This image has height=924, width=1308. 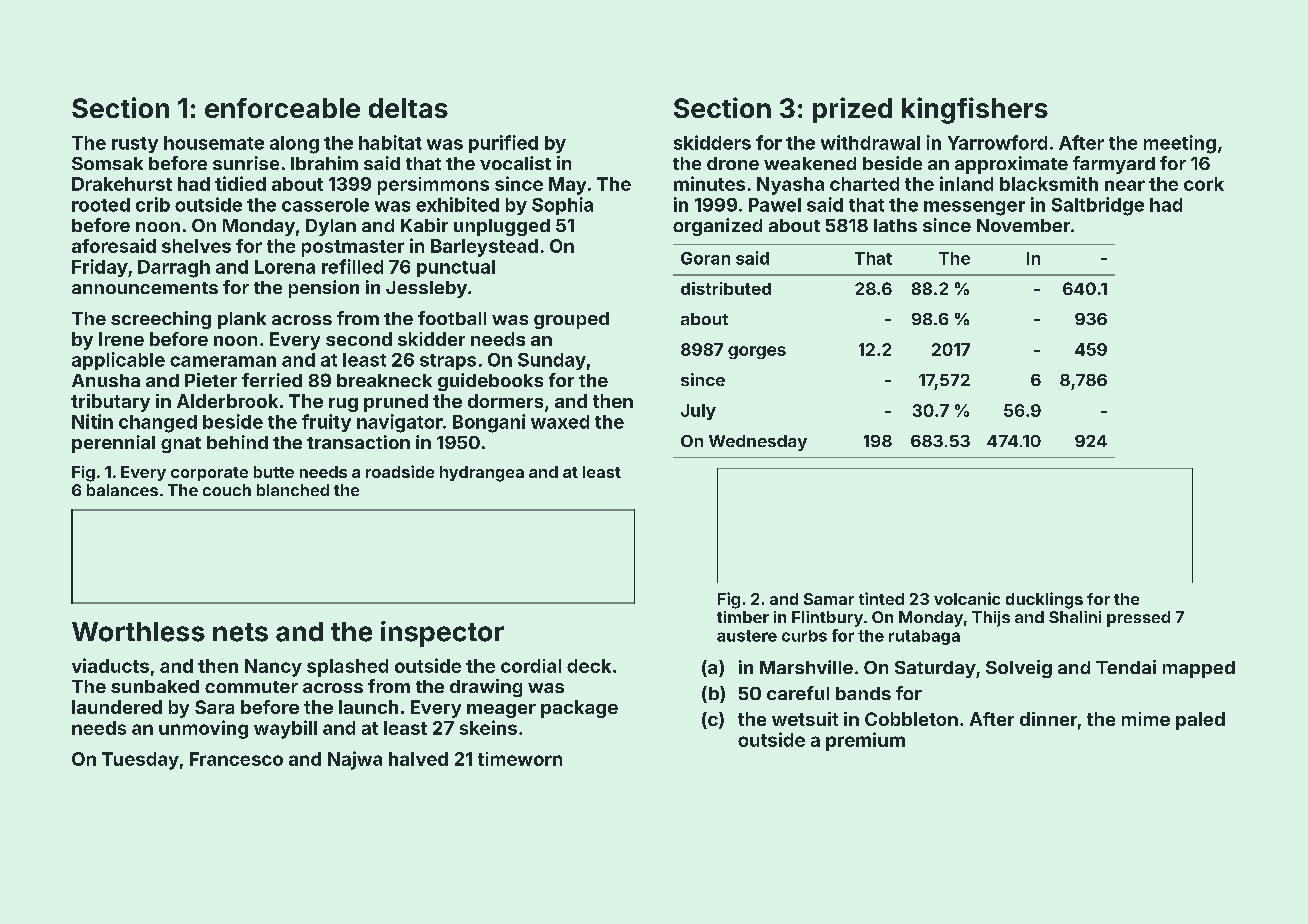 I want to click on prized, so click(x=852, y=110).
